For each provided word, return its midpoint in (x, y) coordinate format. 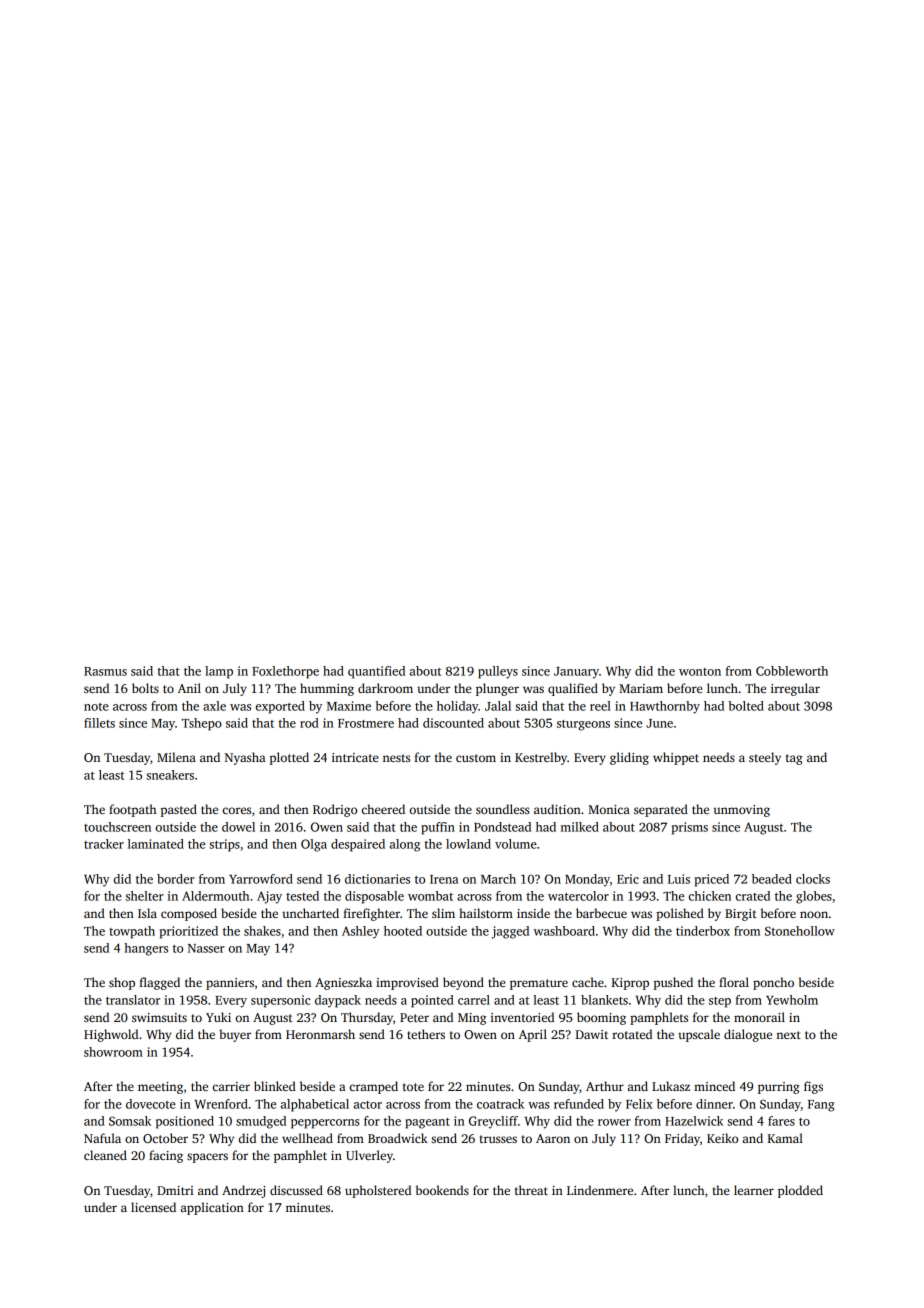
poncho (773, 983)
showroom (113, 1052)
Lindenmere (600, 1190)
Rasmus (105, 671)
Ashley (361, 932)
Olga (314, 845)
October (165, 1138)
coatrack (500, 1104)
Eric (628, 879)
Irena (444, 879)
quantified (376, 672)
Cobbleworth (792, 671)
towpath (132, 932)
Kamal (785, 1138)
